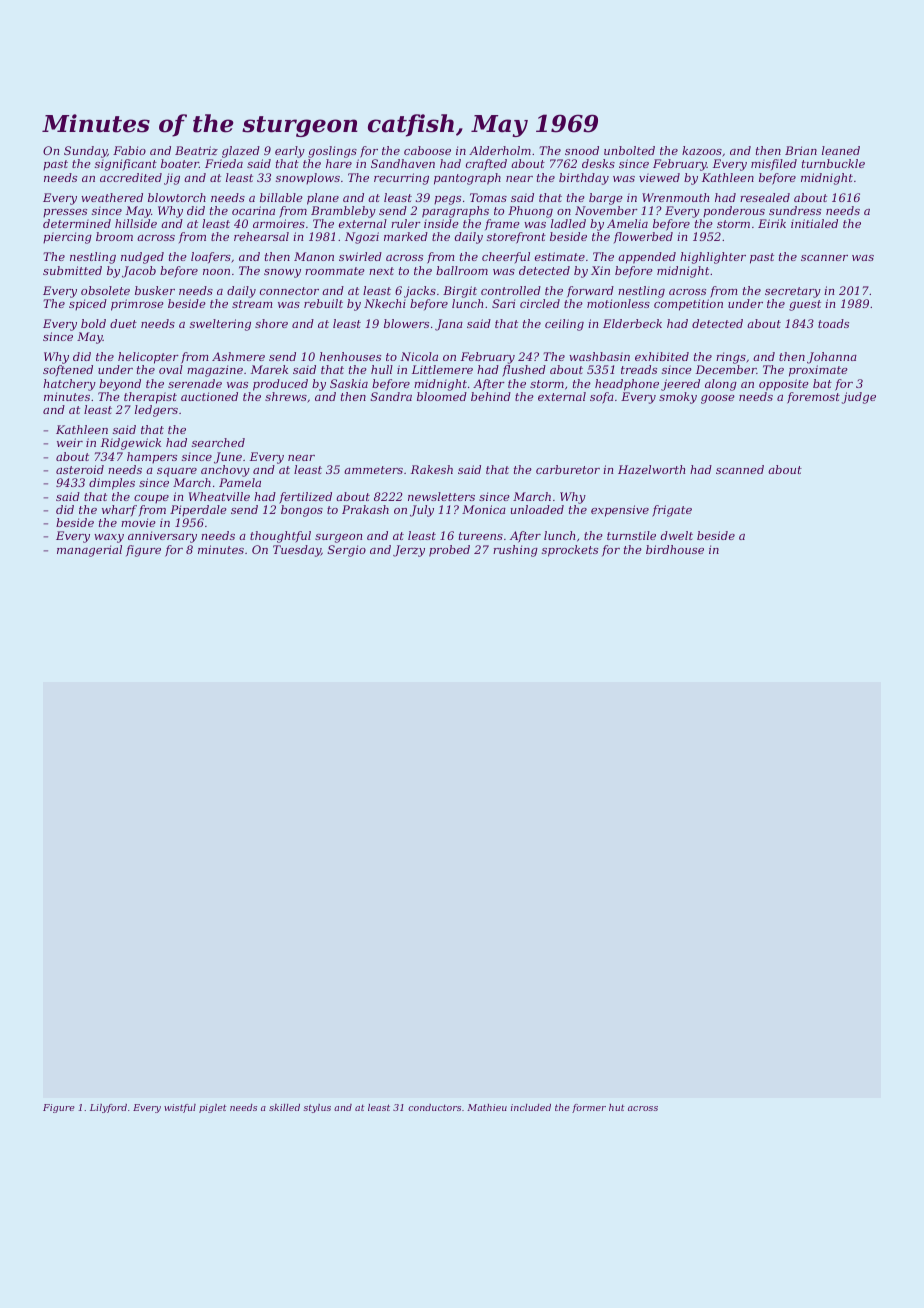 The image size is (924, 1308). I want to click on weir, so click(70, 442).
